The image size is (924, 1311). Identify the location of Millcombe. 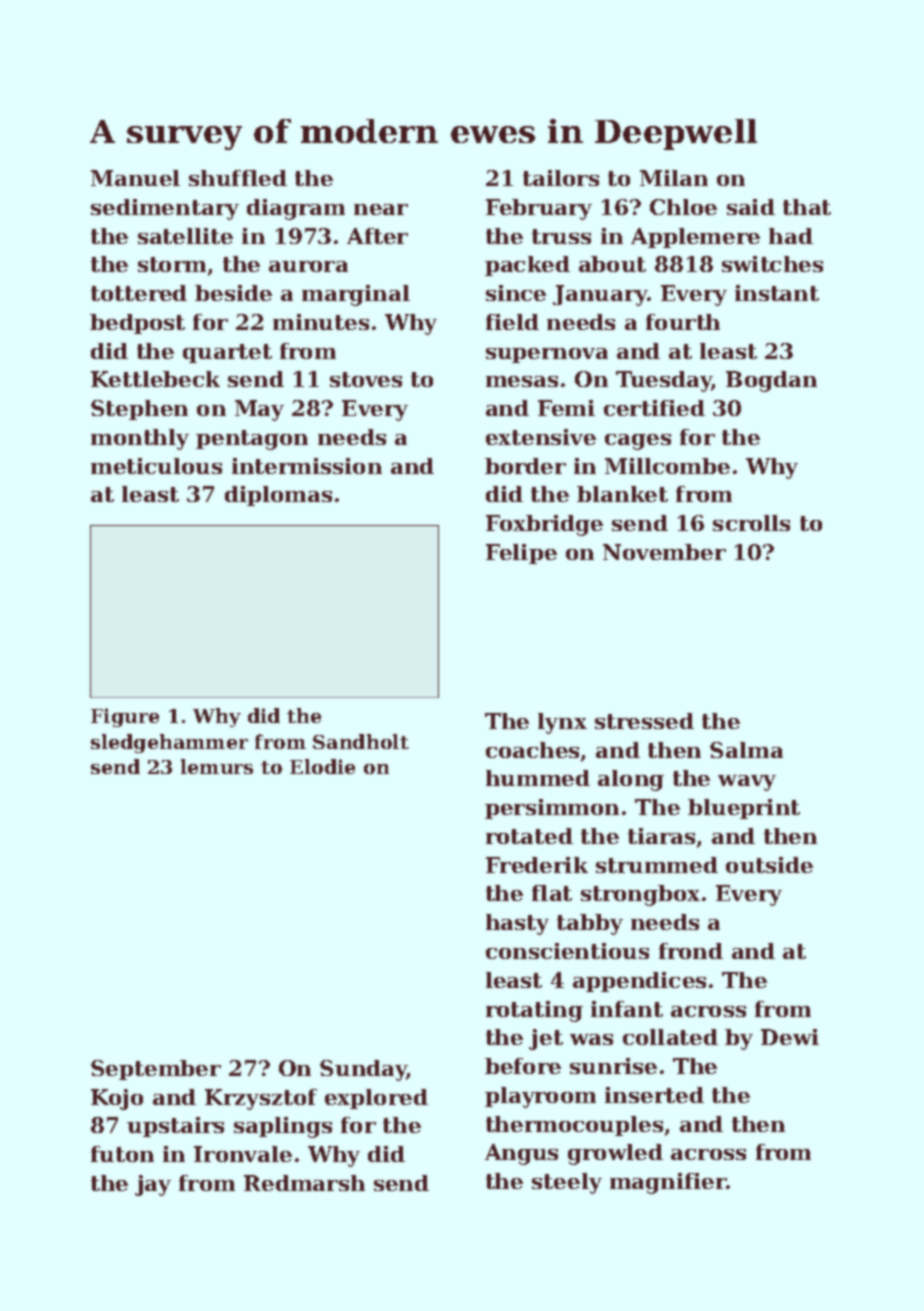
(667, 466).
